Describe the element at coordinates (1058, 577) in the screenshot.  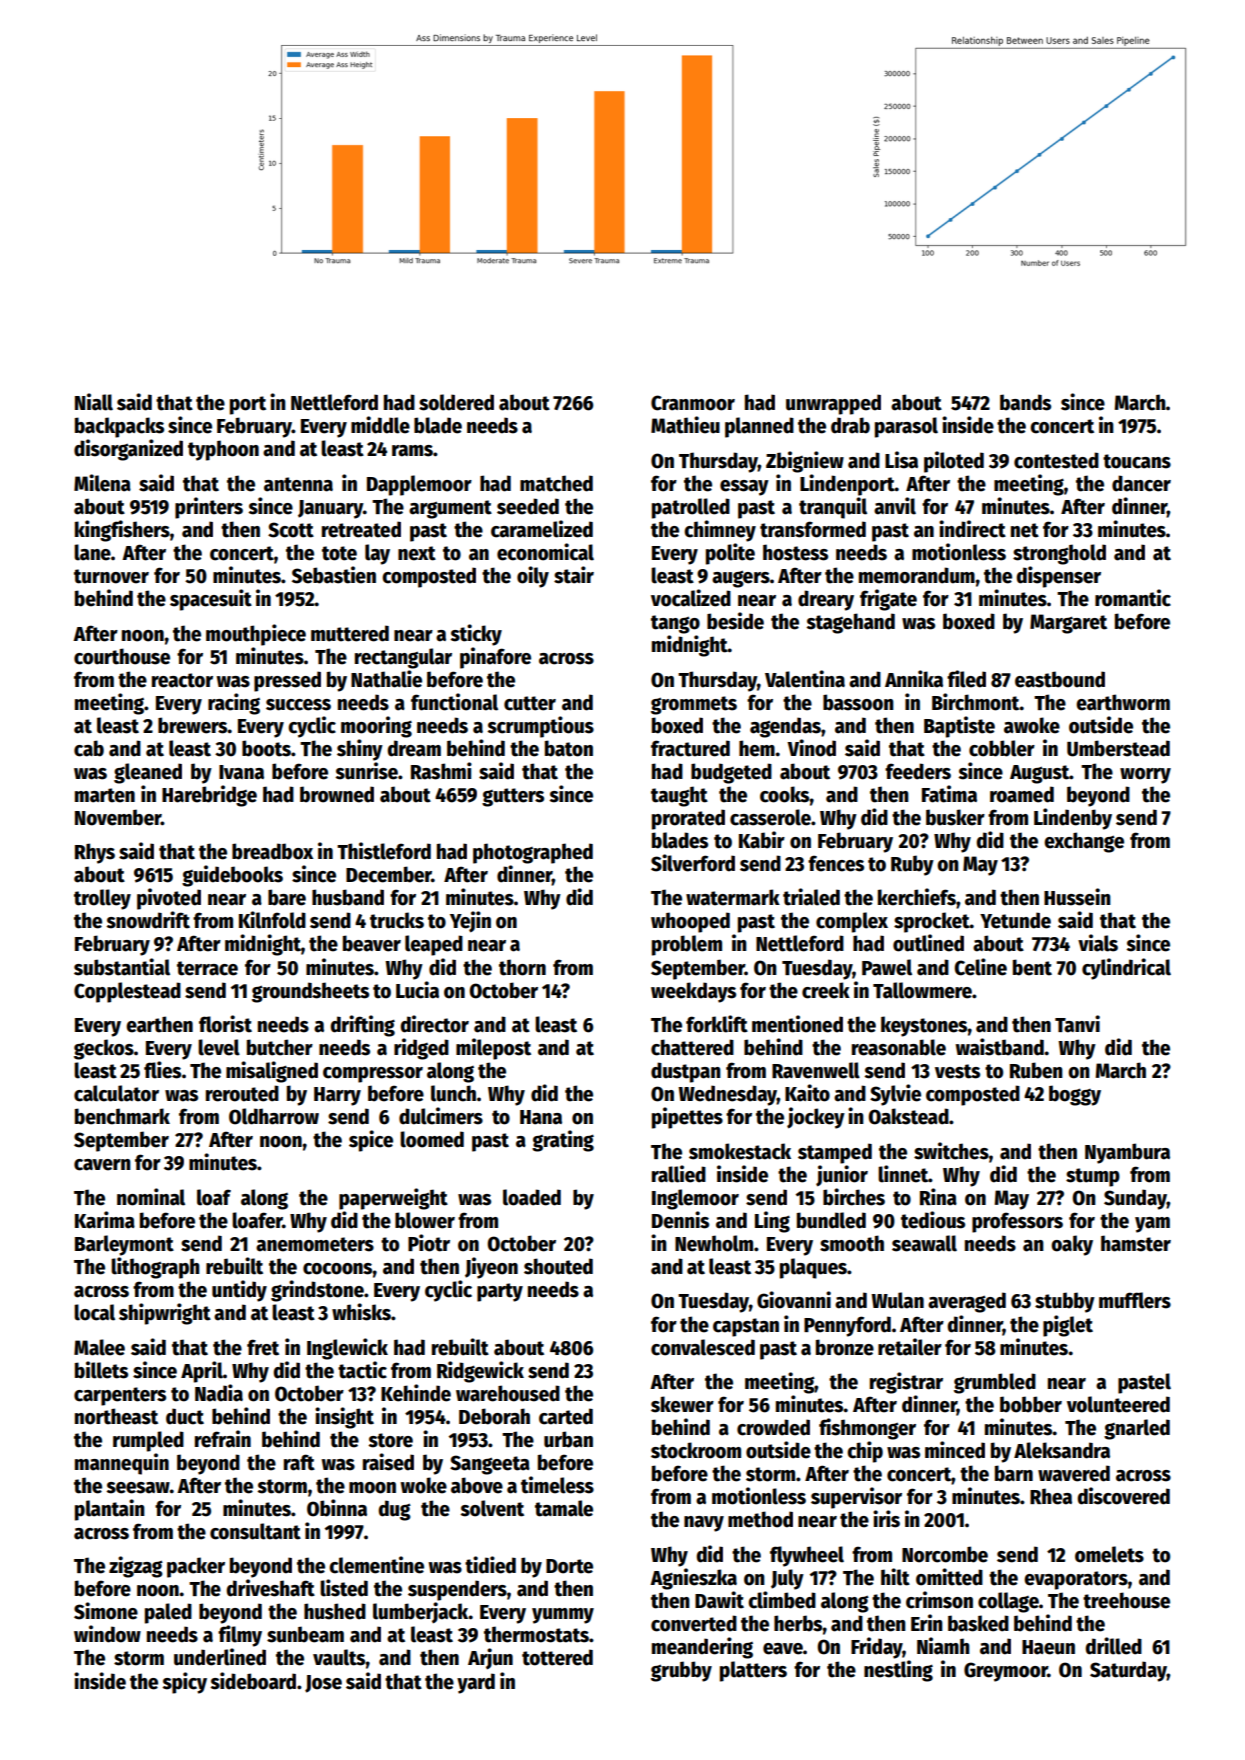
I see `dispenser` at that location.
